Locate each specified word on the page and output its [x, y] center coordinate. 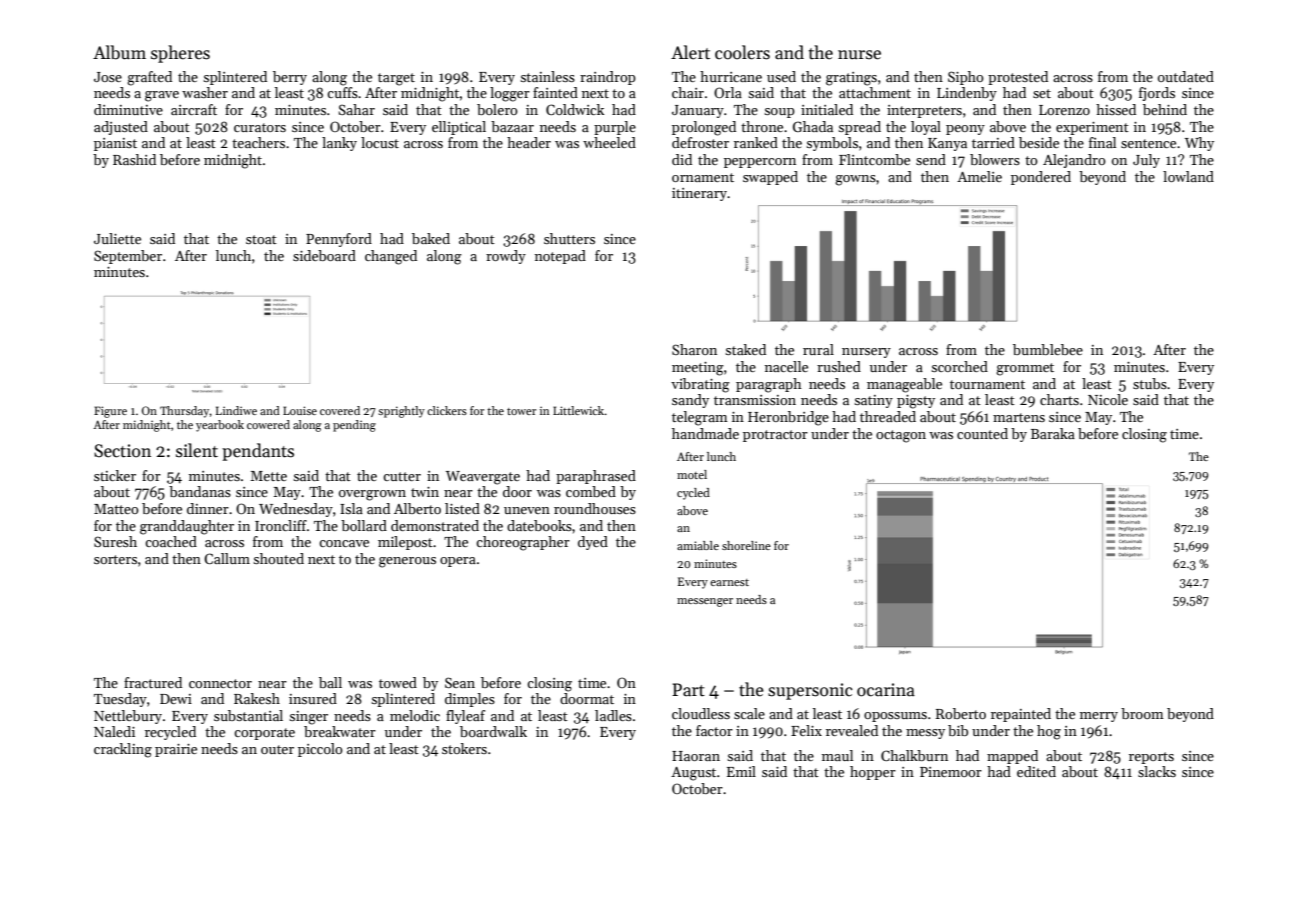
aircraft [194, 109]
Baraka [1053, 433]
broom [1142, 713]
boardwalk [493, 731]
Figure [110, 412]
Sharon [694, 349]
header [529, 142]
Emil [741, 771]
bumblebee [1048, 349]
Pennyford [339, 240]
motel [692, 474]
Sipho [966, 78]
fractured [153, 682]
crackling [123, 750]
